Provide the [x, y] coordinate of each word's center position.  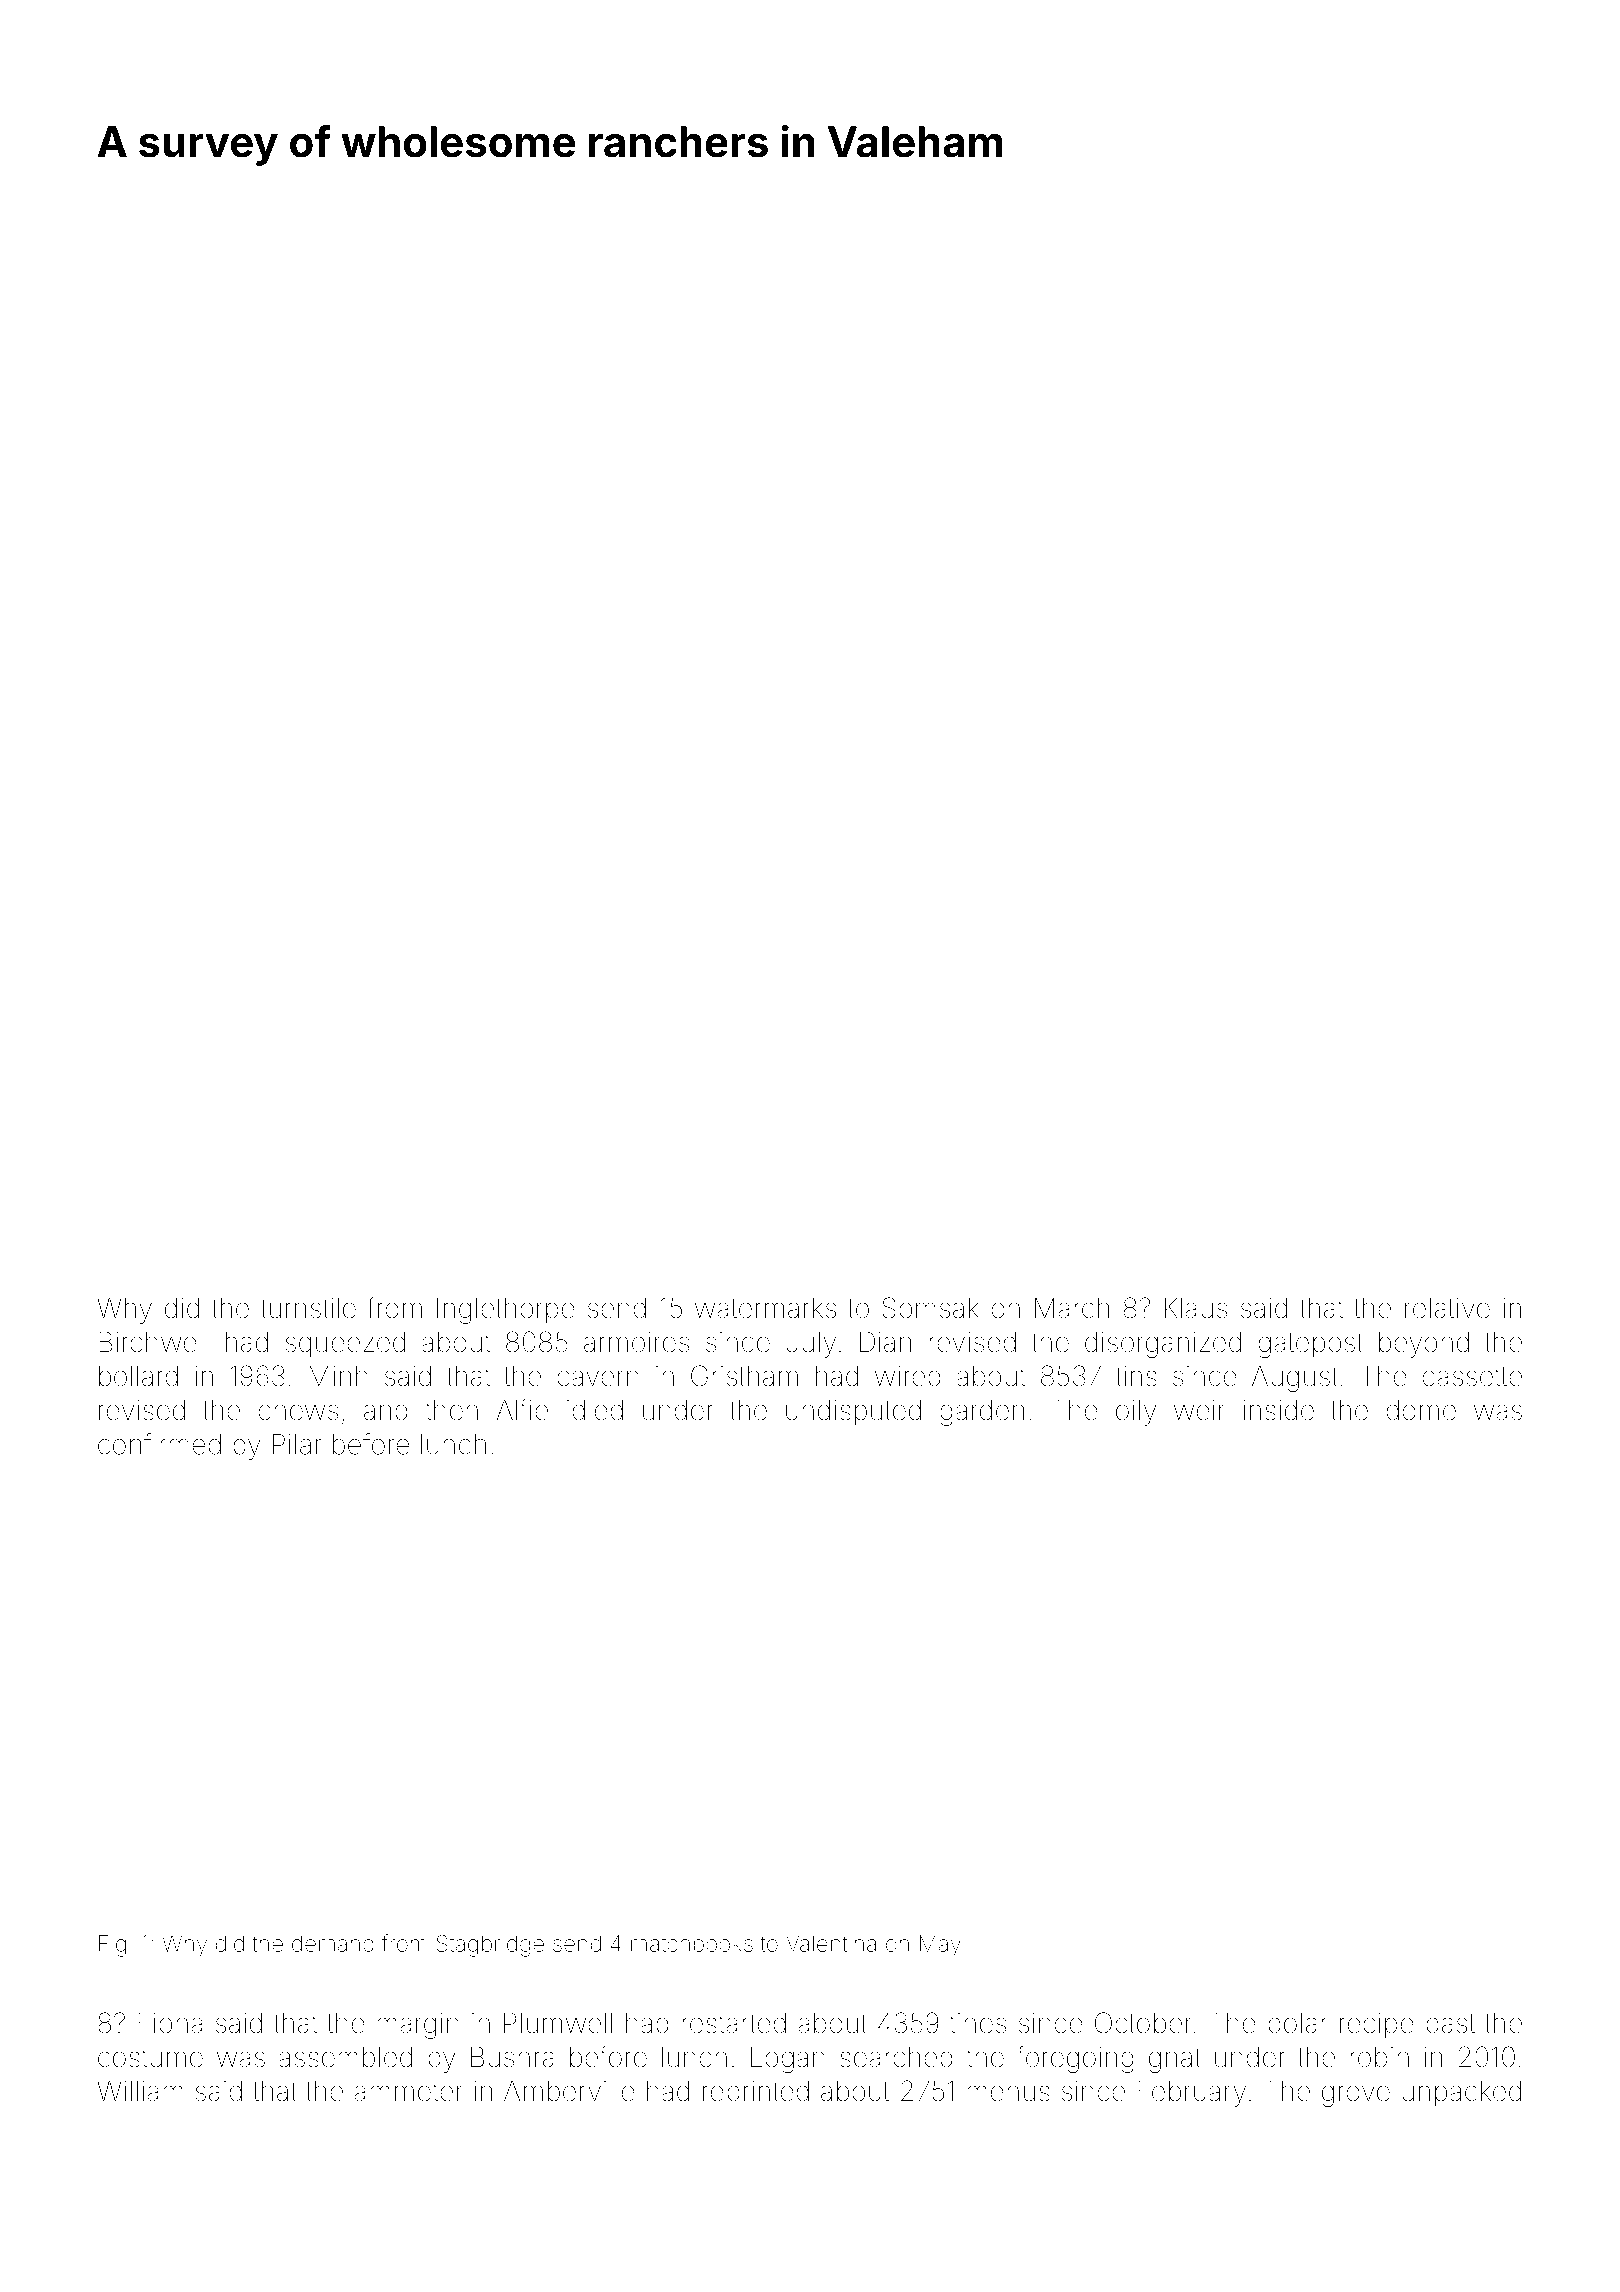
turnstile [308, 1308]
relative [1447, 1308]
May [940, 1946]
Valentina [831, 1943]
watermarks [765, 1308]
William [140, 2091]
